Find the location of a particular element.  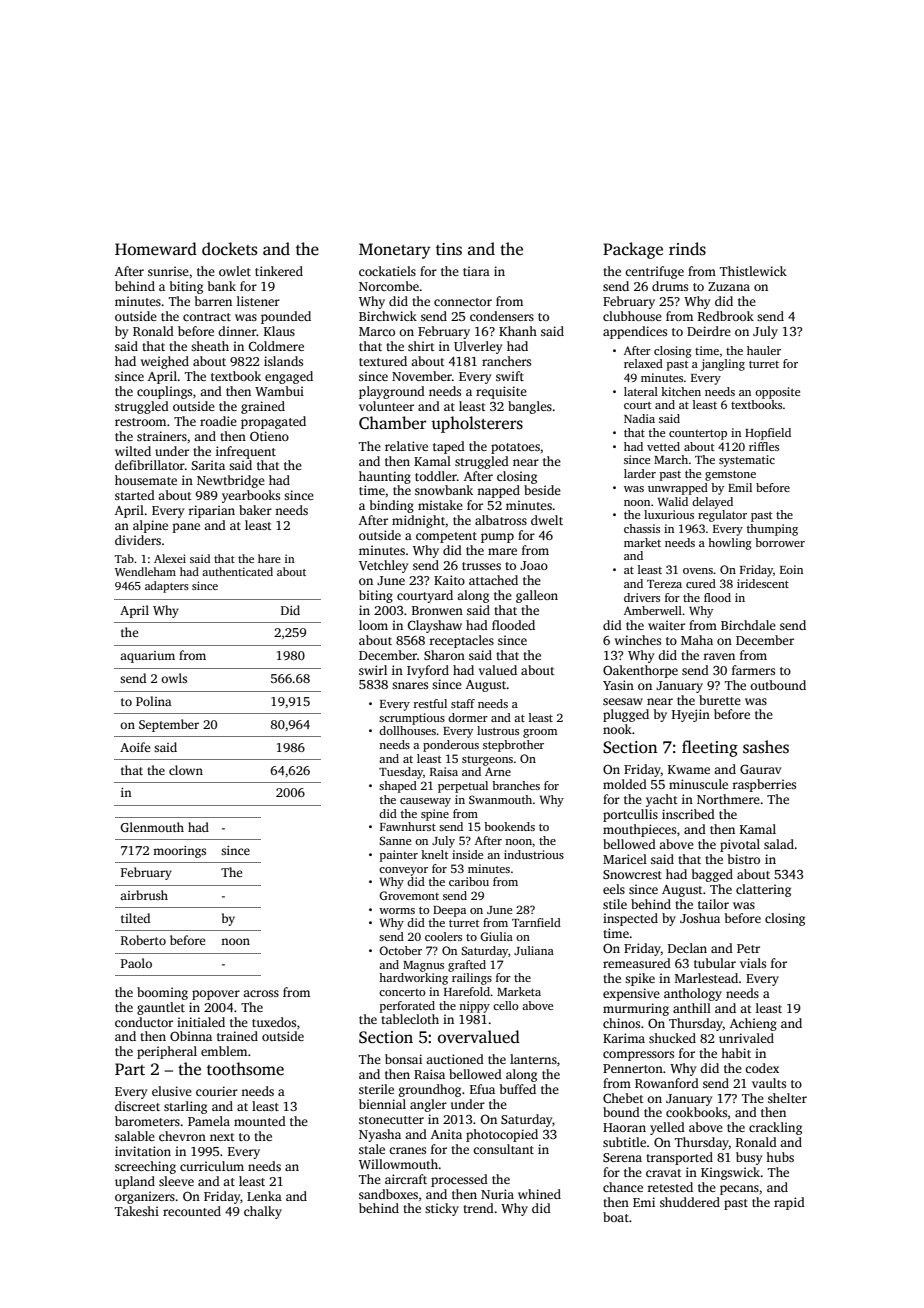

pivotal is located at coordinates (740, 845).
